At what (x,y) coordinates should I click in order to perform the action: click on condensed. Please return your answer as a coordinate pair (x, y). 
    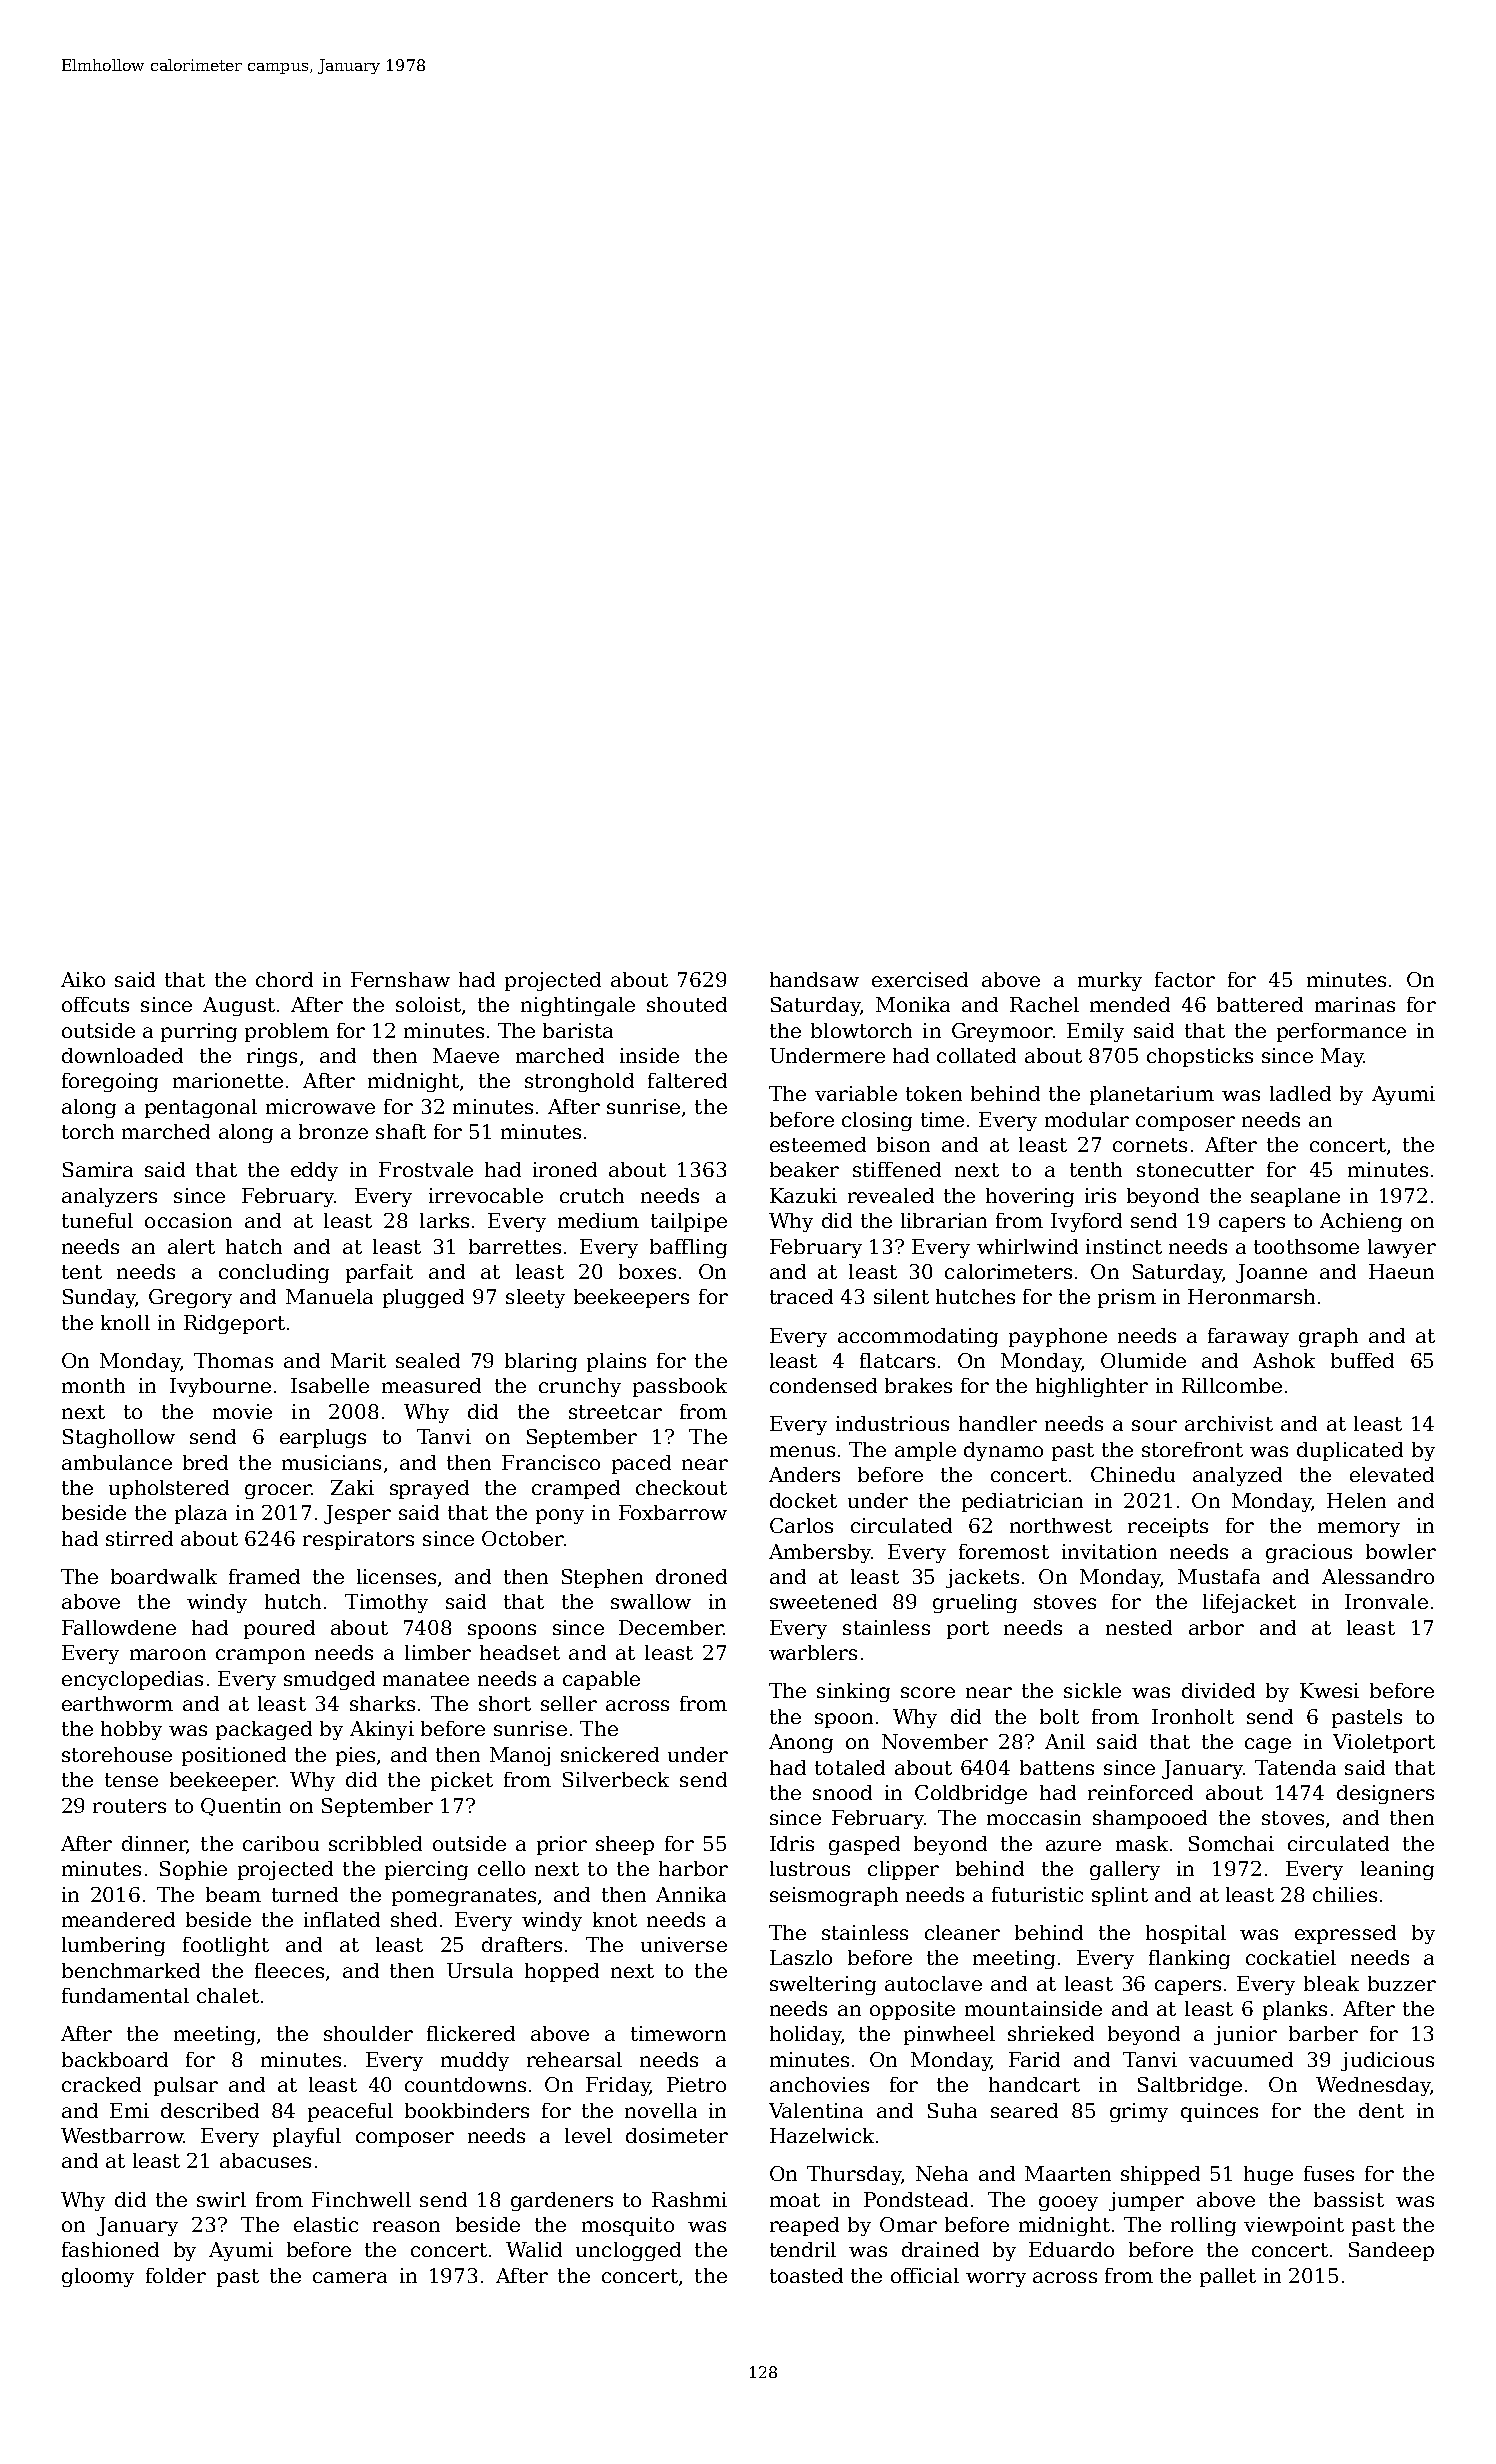
    Looking at the image, I should click on (823, 1385).
